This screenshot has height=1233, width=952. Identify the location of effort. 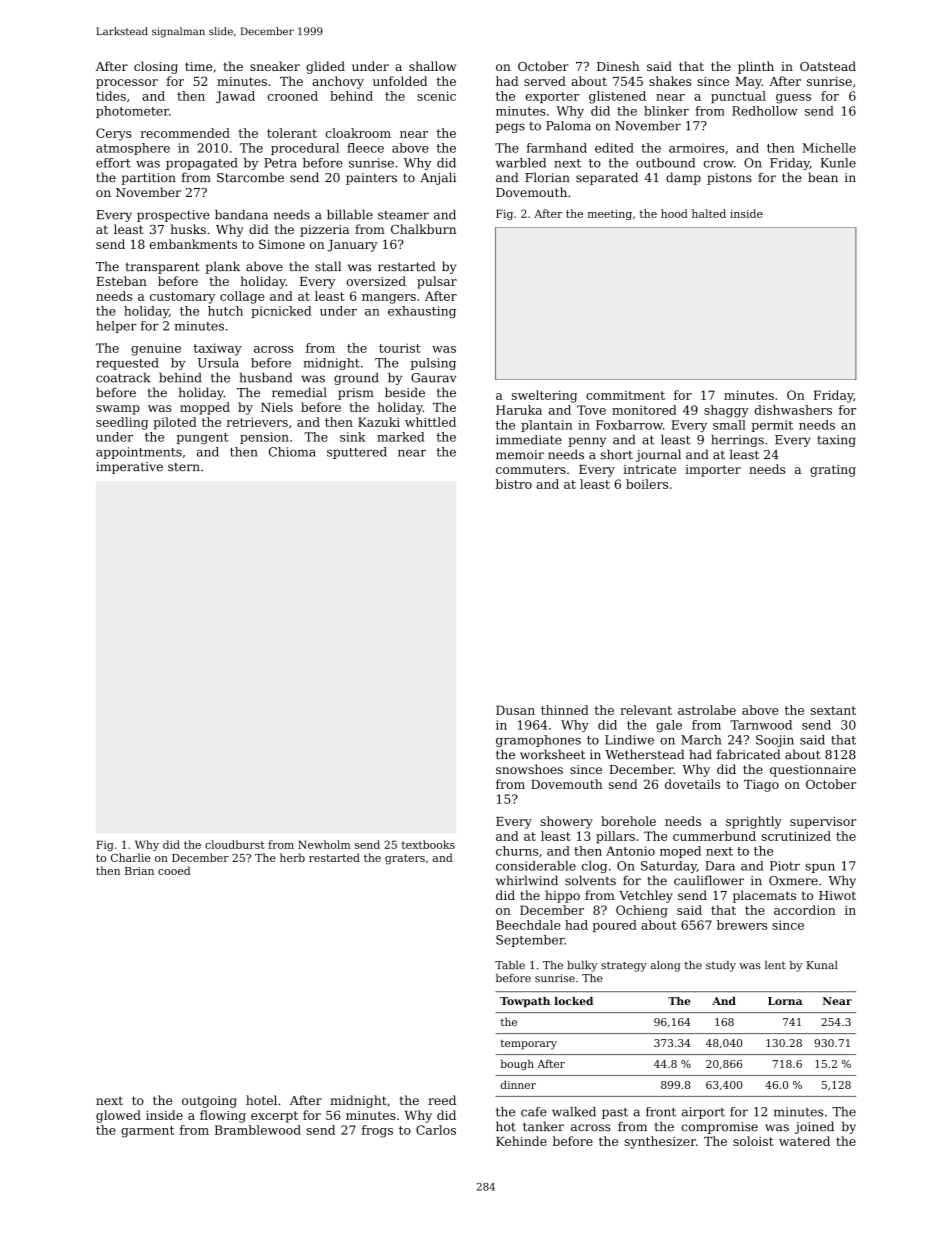
(113, 163).
